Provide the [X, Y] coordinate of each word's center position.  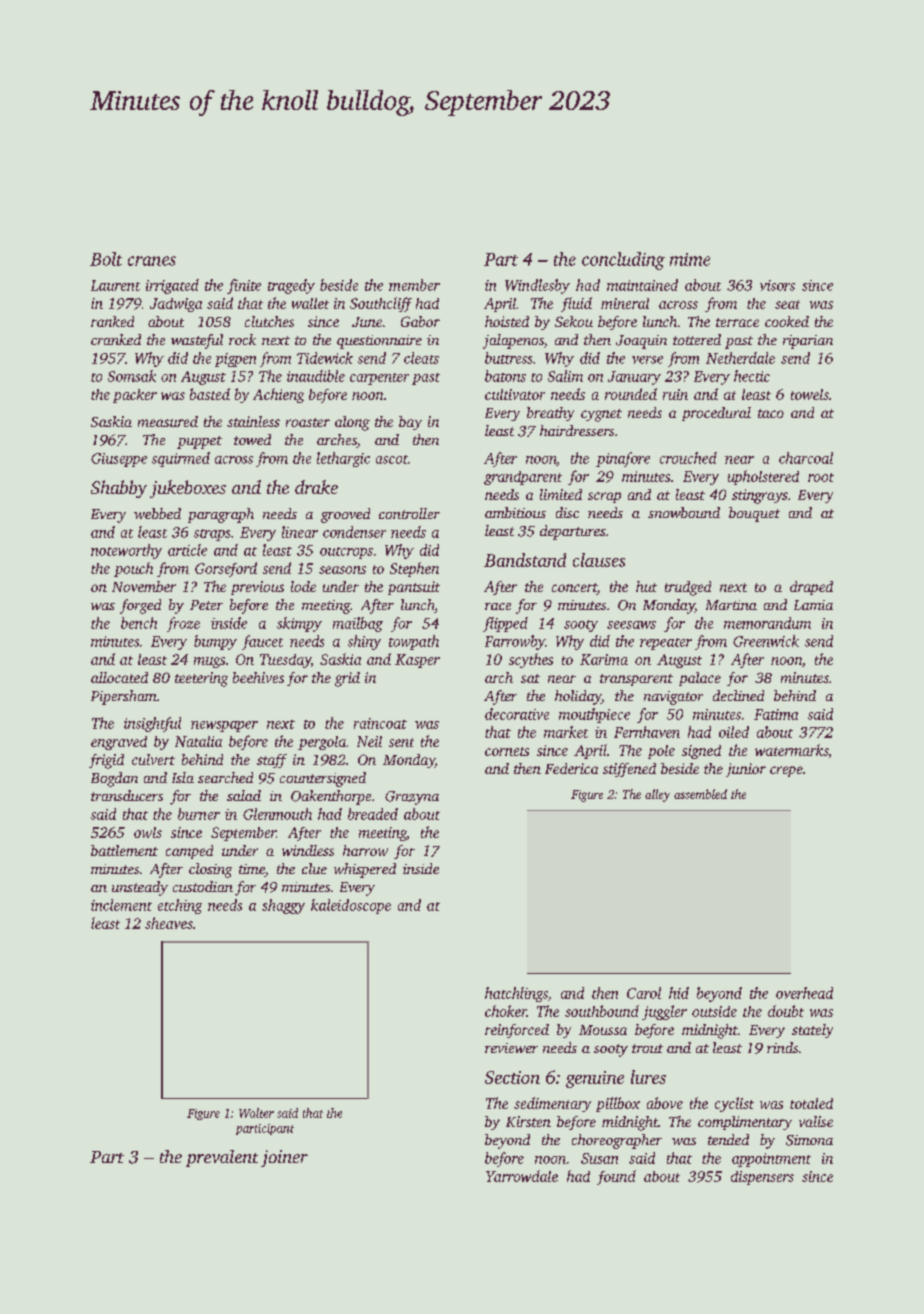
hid [679, 993]
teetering [201, 679]
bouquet [754, 514]
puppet [199, 442]
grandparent [523, 478]
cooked [787, 321]
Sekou [574, 321]
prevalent [222, 1158]
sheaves [169, 923]
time [252, 870]
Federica [571, 768]
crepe [786, 771]
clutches [269, 321]
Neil [369, 741]
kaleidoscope [351, 906]
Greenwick [766, 641]
